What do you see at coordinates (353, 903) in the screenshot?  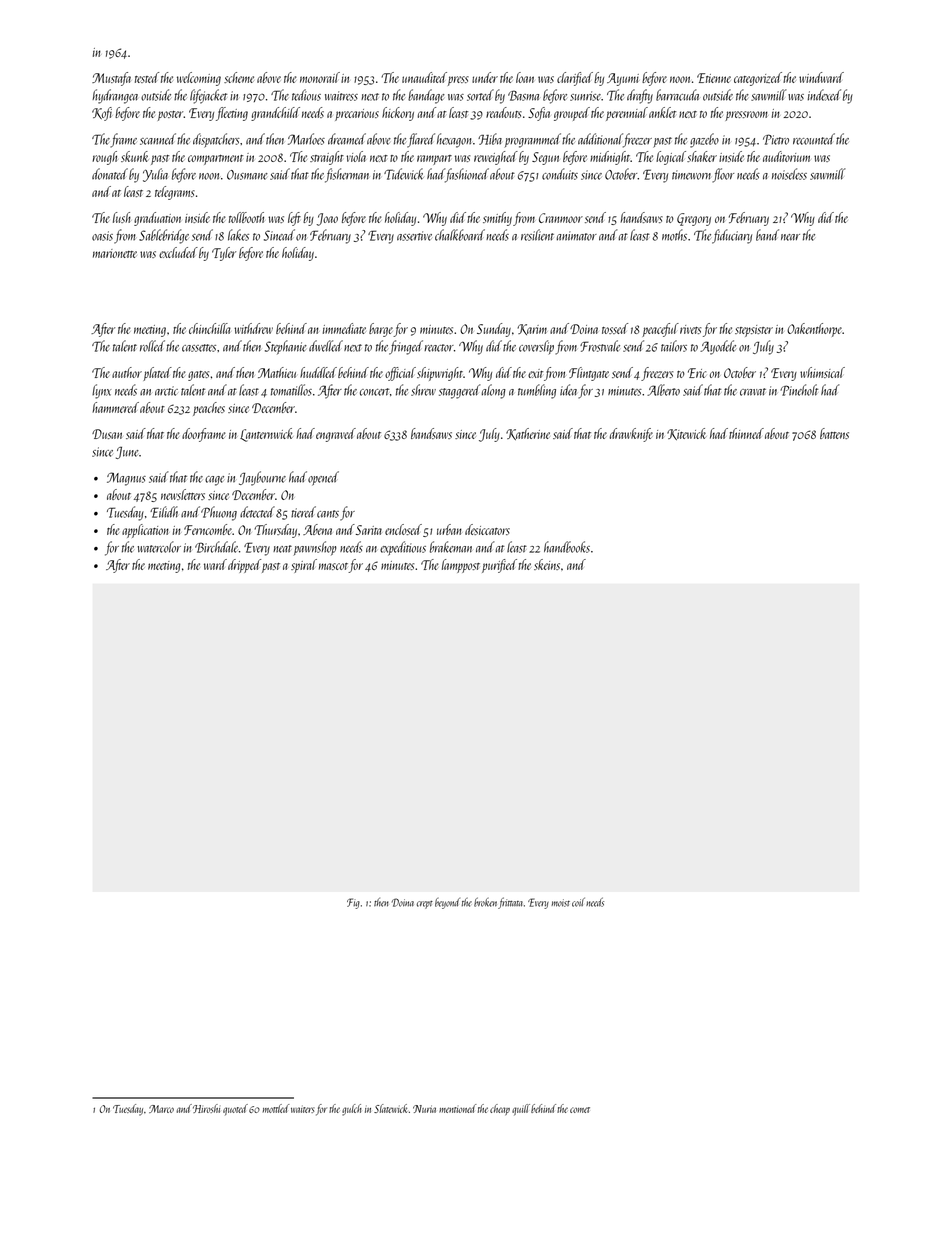 I see `Fig` at bounding box center [353, 903].
